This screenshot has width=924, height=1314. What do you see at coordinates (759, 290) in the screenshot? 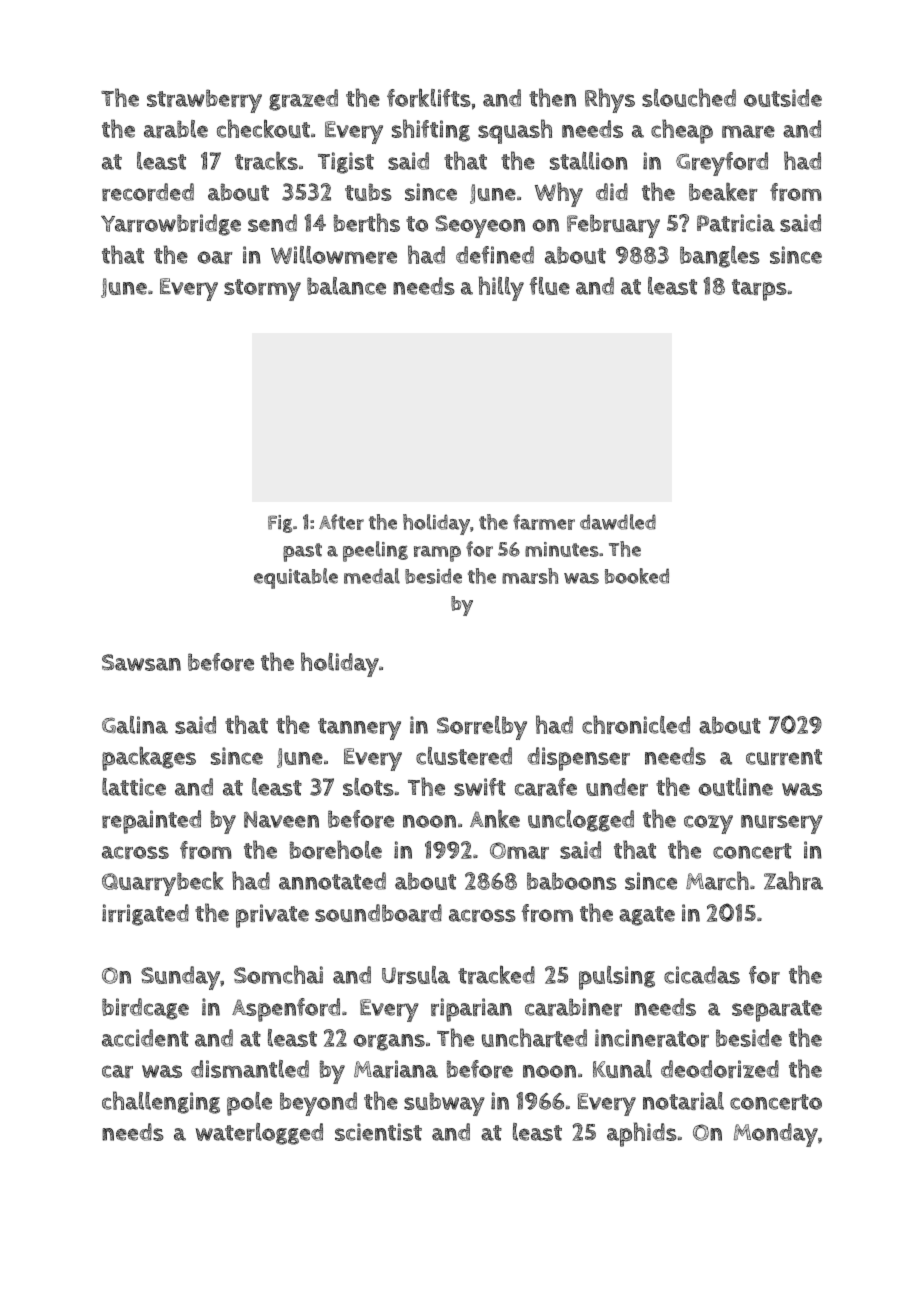
I see `tarps` at bounding box center [759, 290].
